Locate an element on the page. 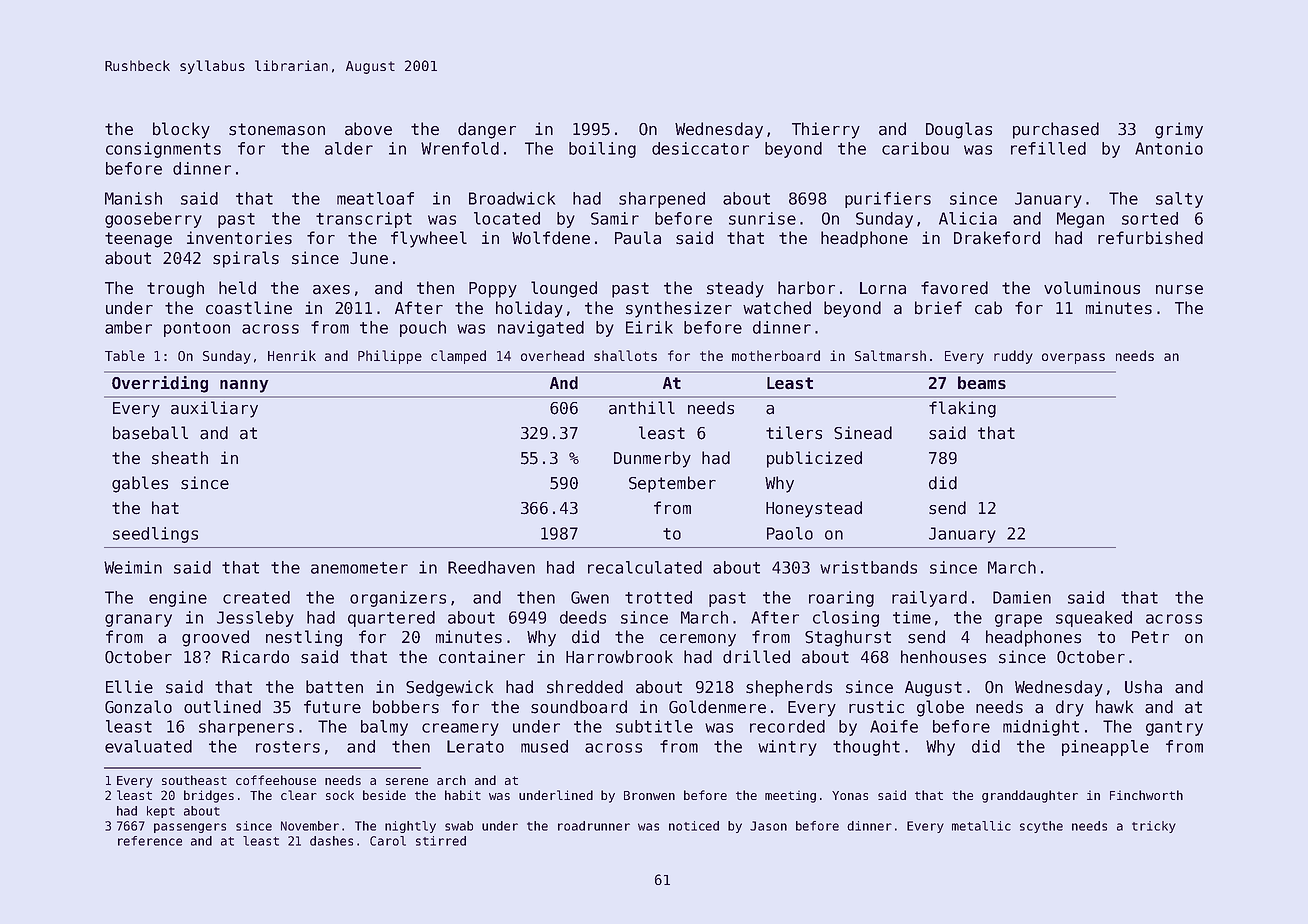  motherboard is located at coordinates (776, 355).
